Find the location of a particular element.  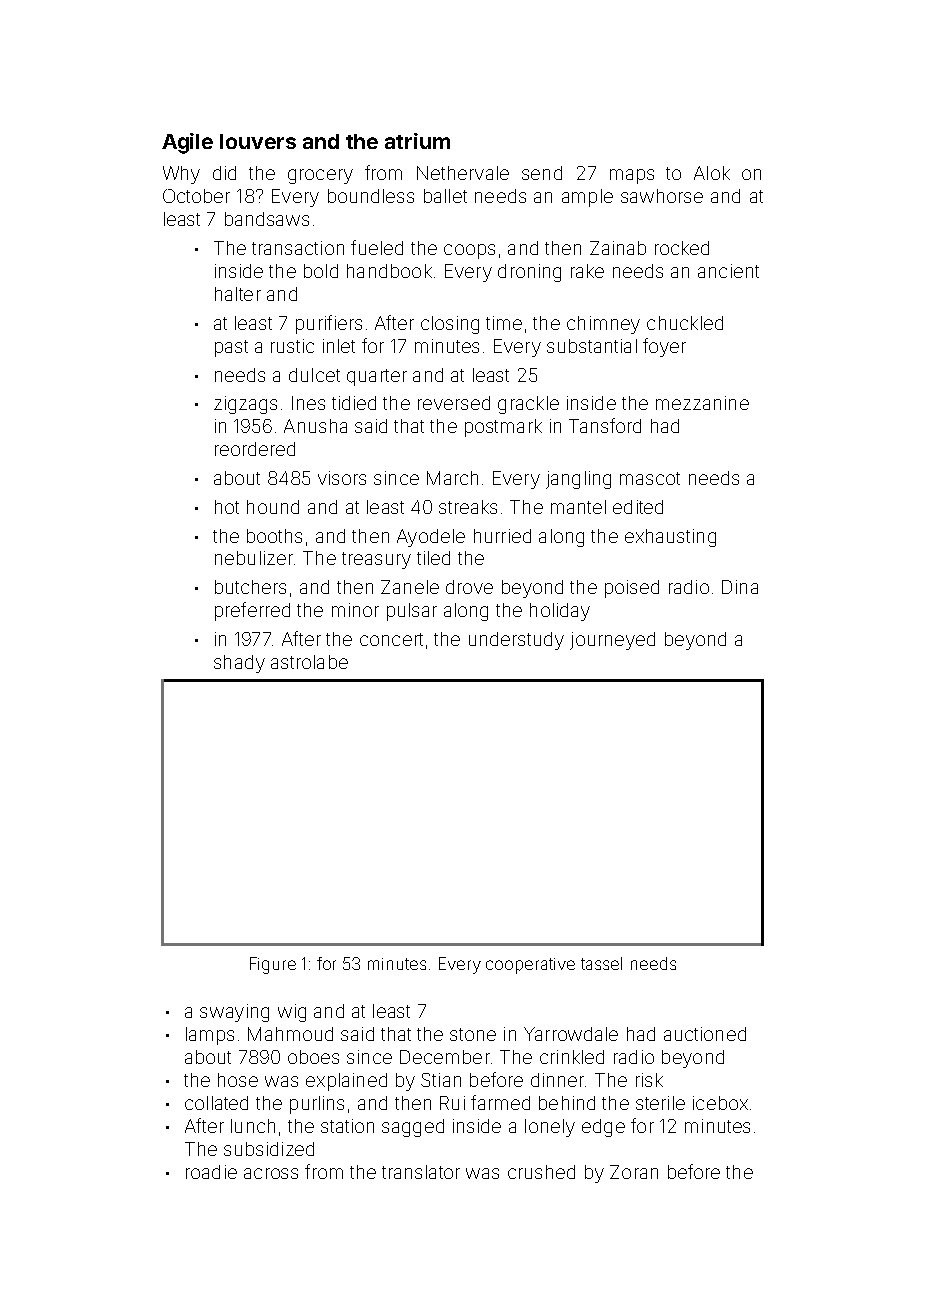

across is located at coordinates (271, 1173).
